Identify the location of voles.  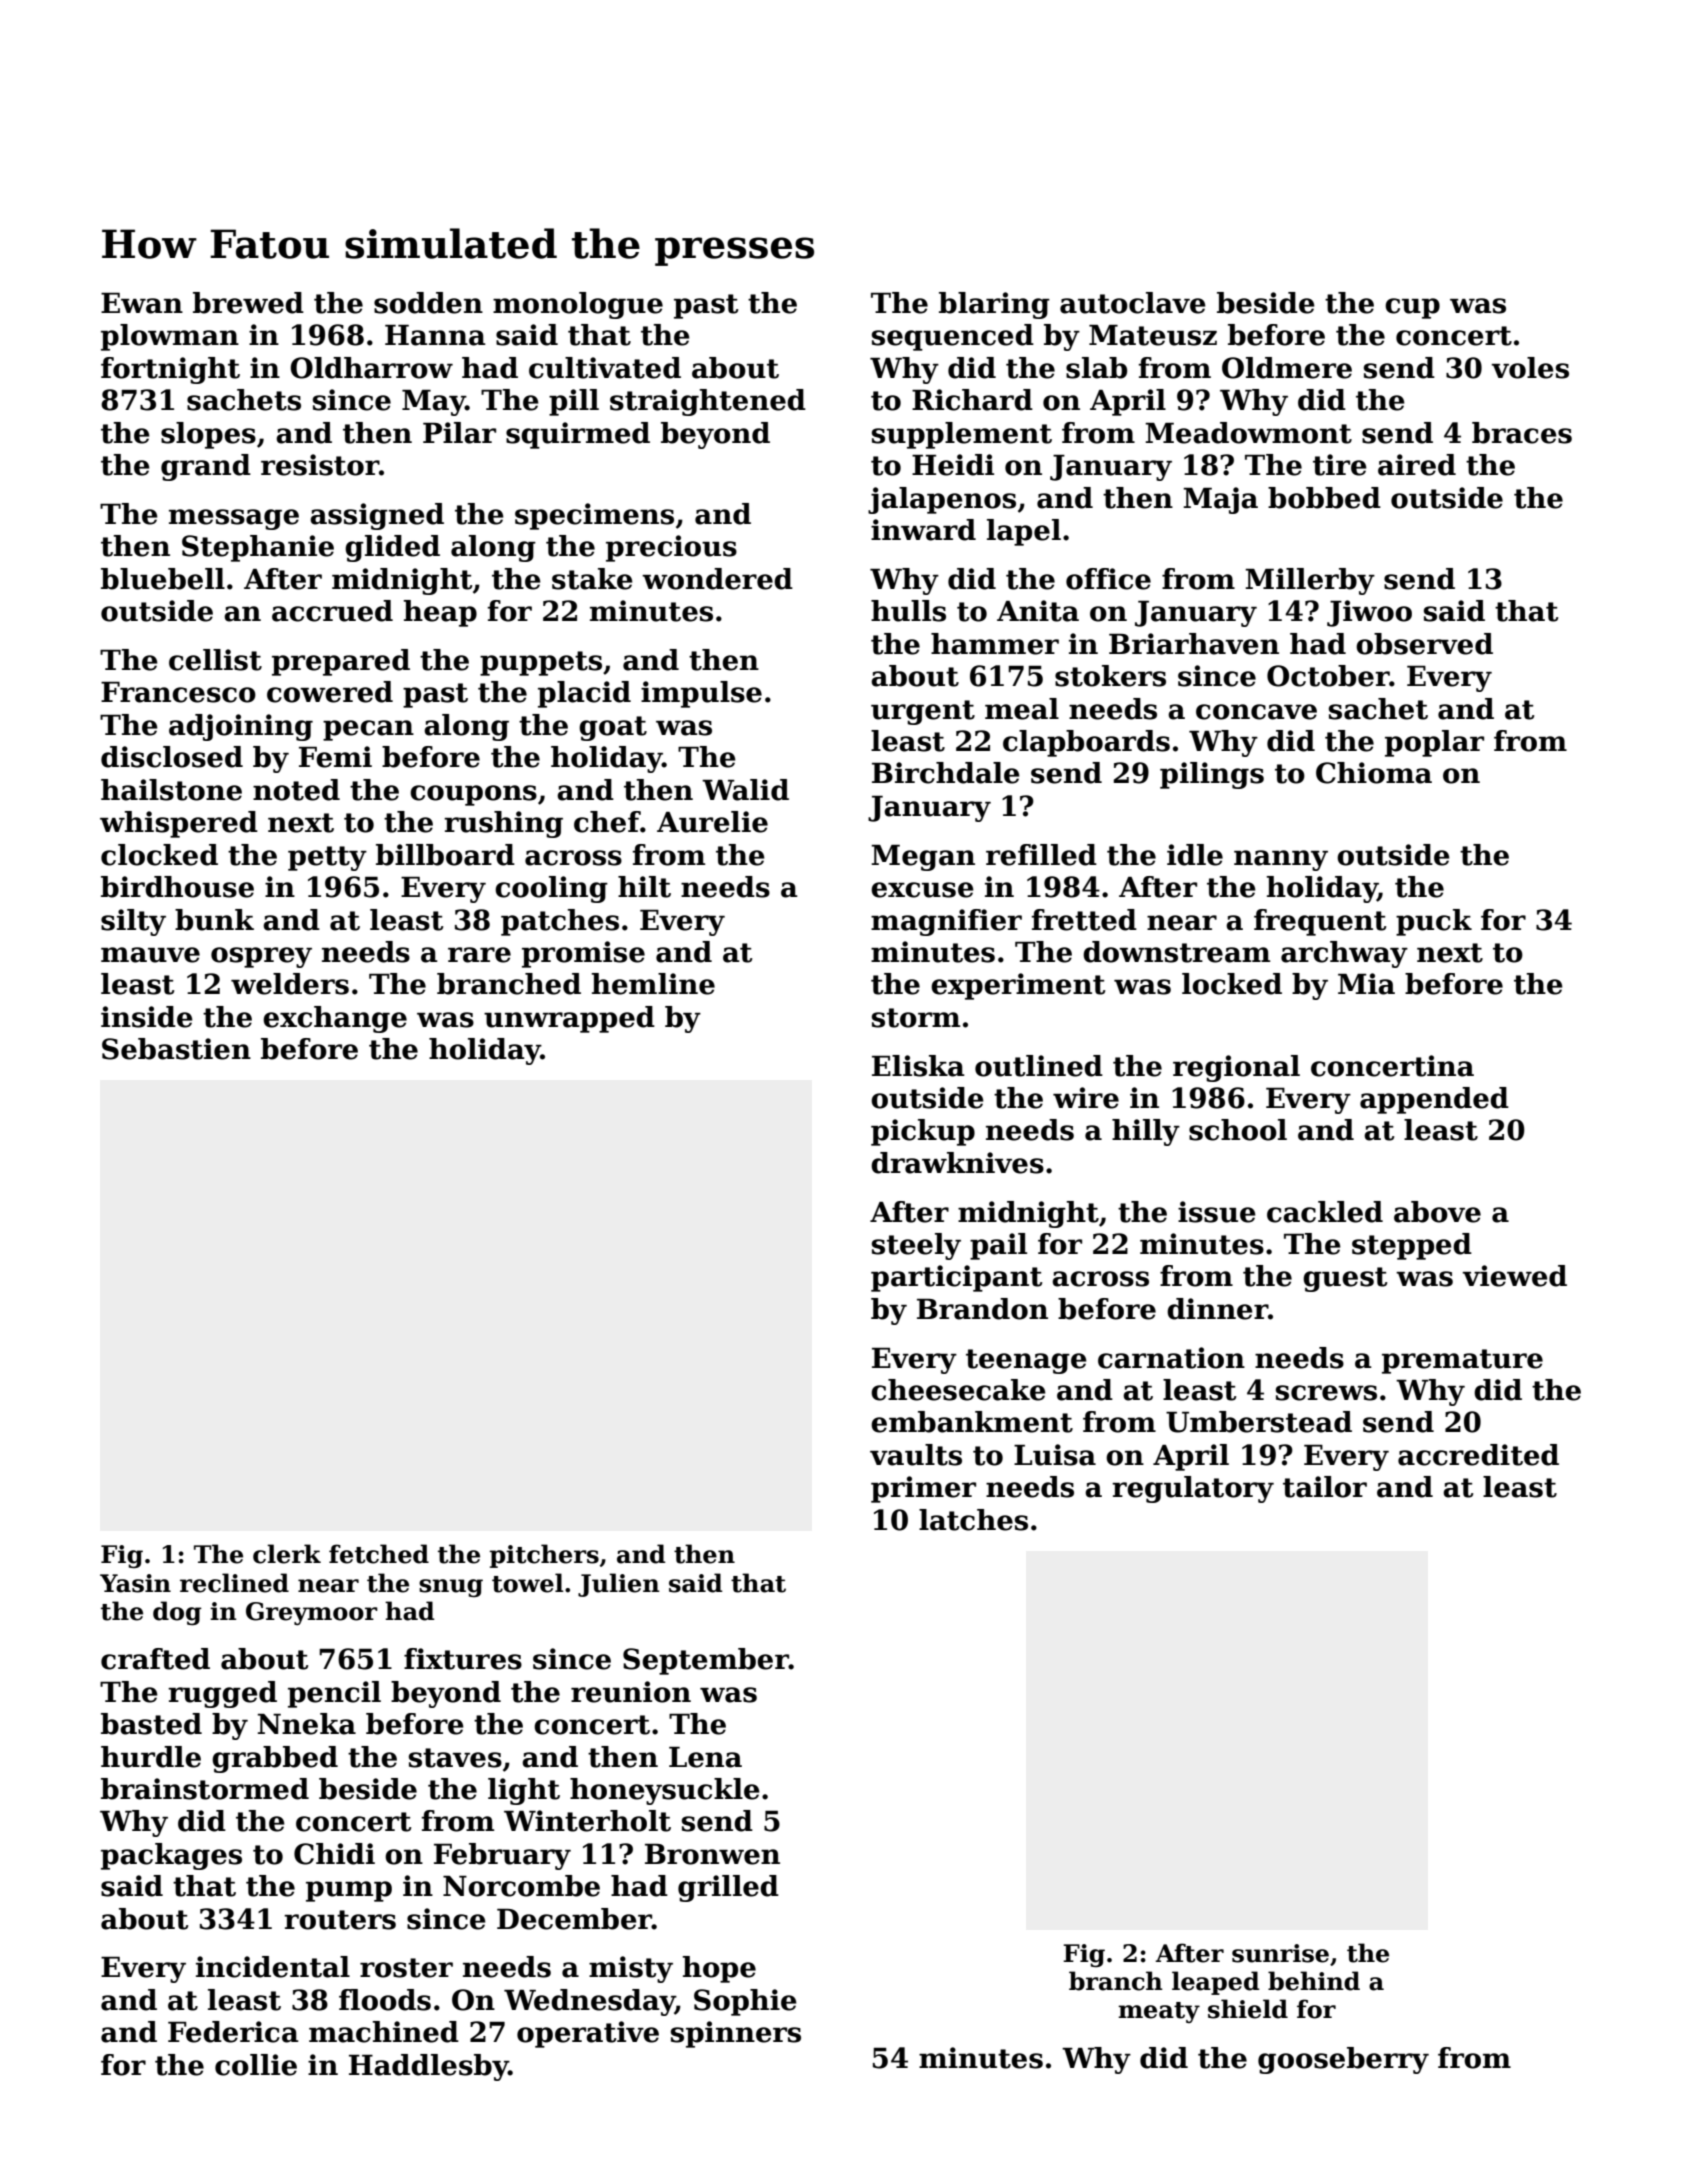
(1530, 368).
